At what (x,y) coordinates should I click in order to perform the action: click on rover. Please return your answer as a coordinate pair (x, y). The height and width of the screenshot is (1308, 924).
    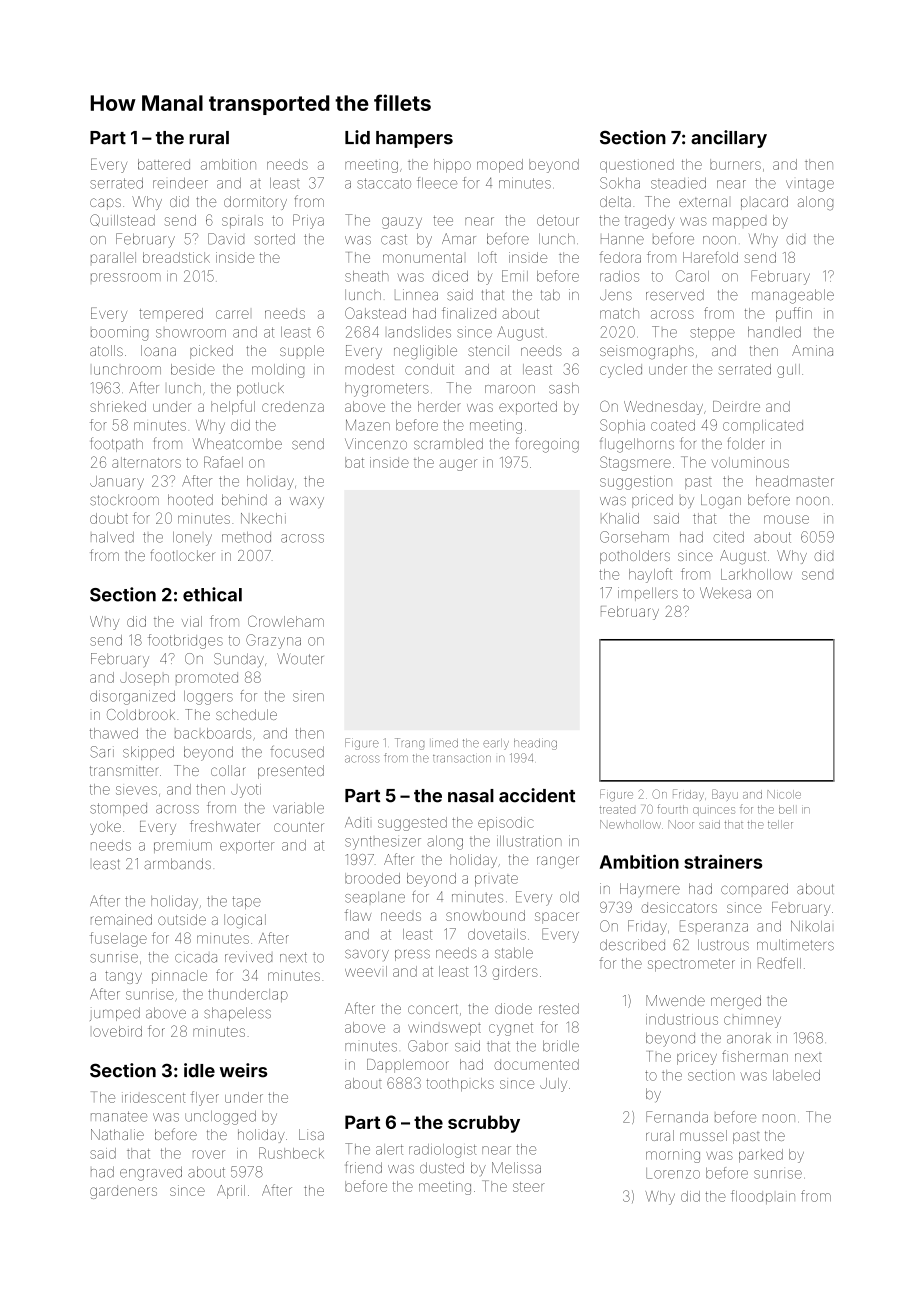
    Looking at the image, I should click on (209, 1154).
